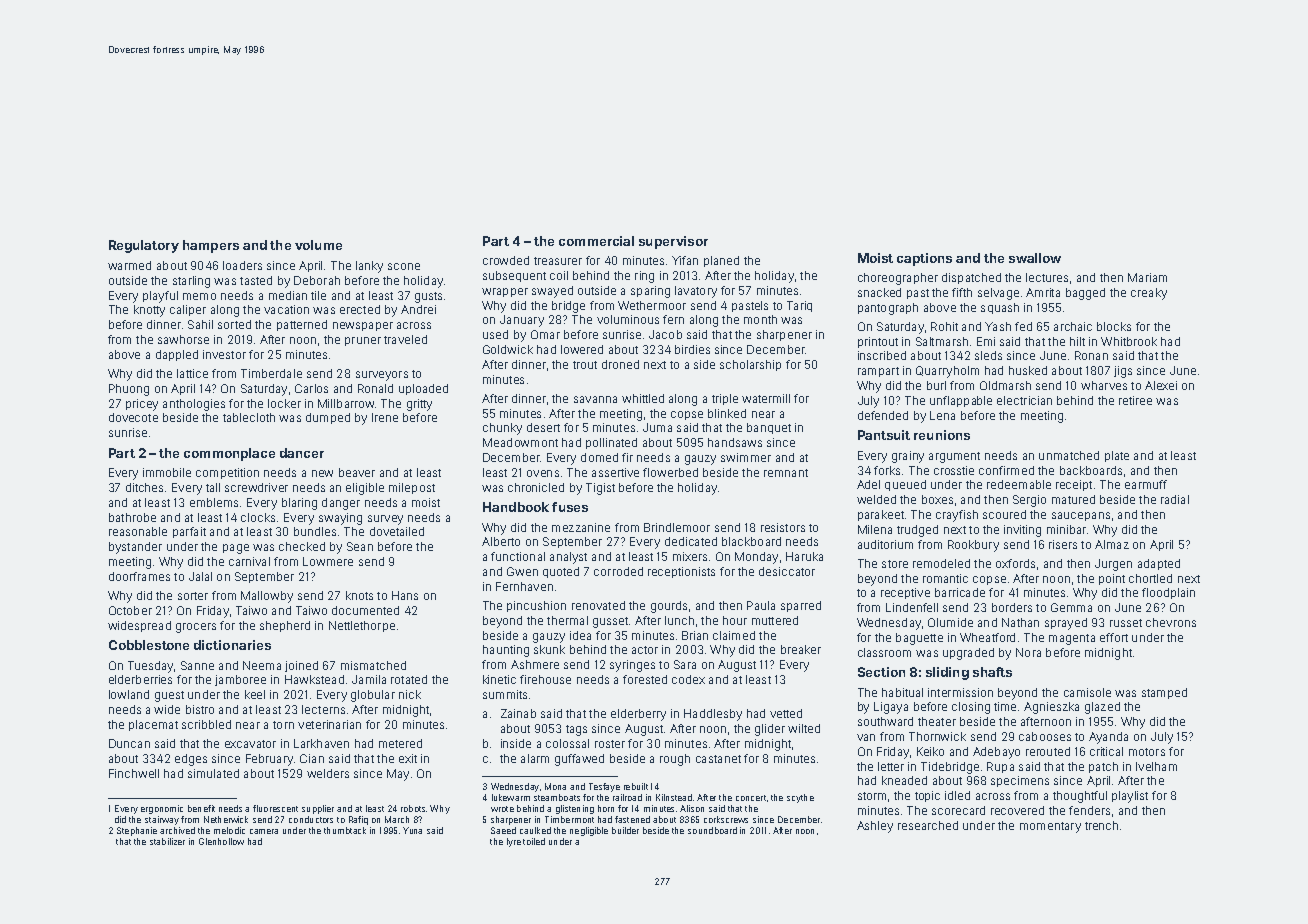 The height and width of the document is (924, 1308). Describe the element at coordinates (405, 595) in the document. I see `Hans` at that location.
